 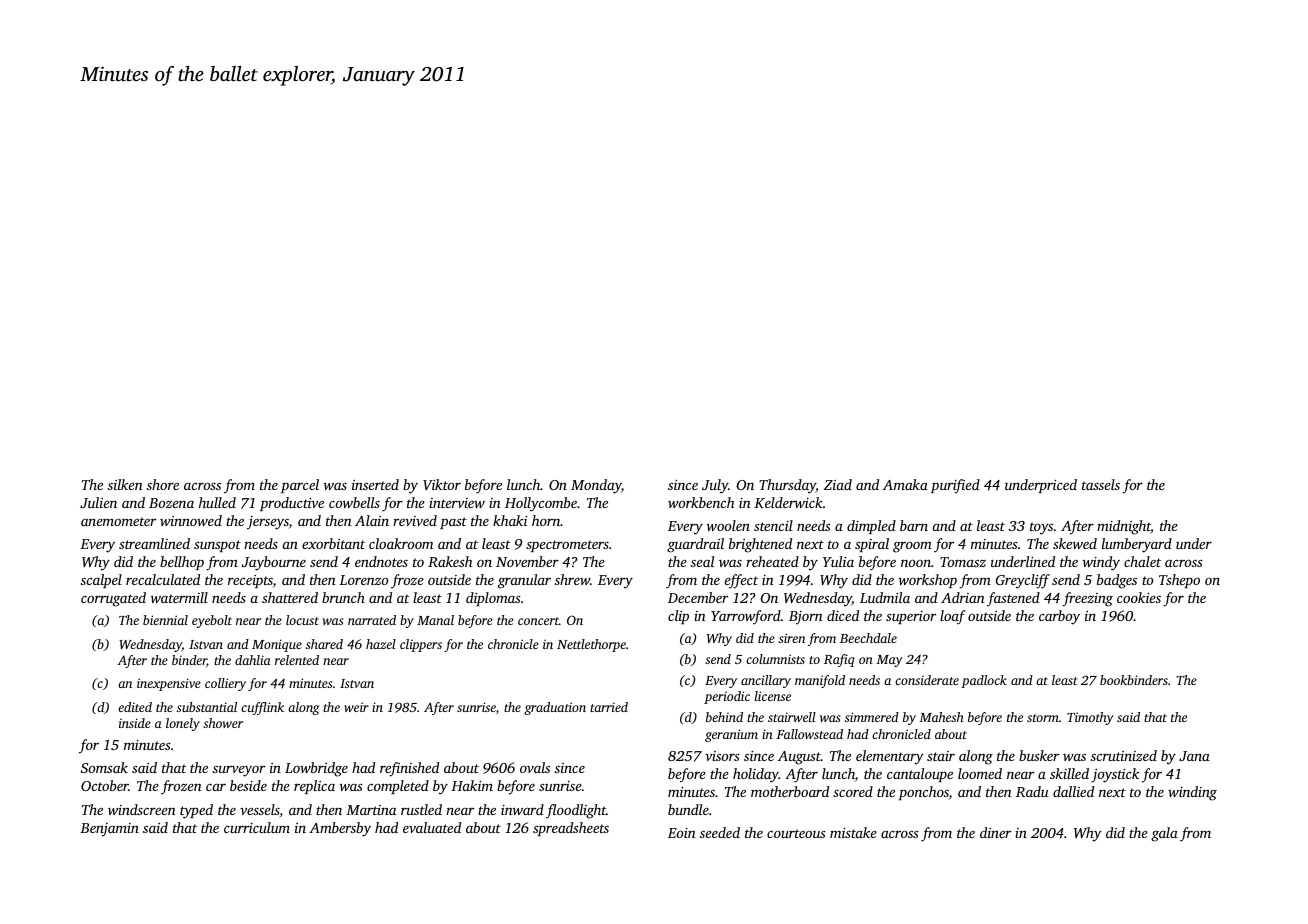 I want to click on holiday, so click(x=756, y=775).
